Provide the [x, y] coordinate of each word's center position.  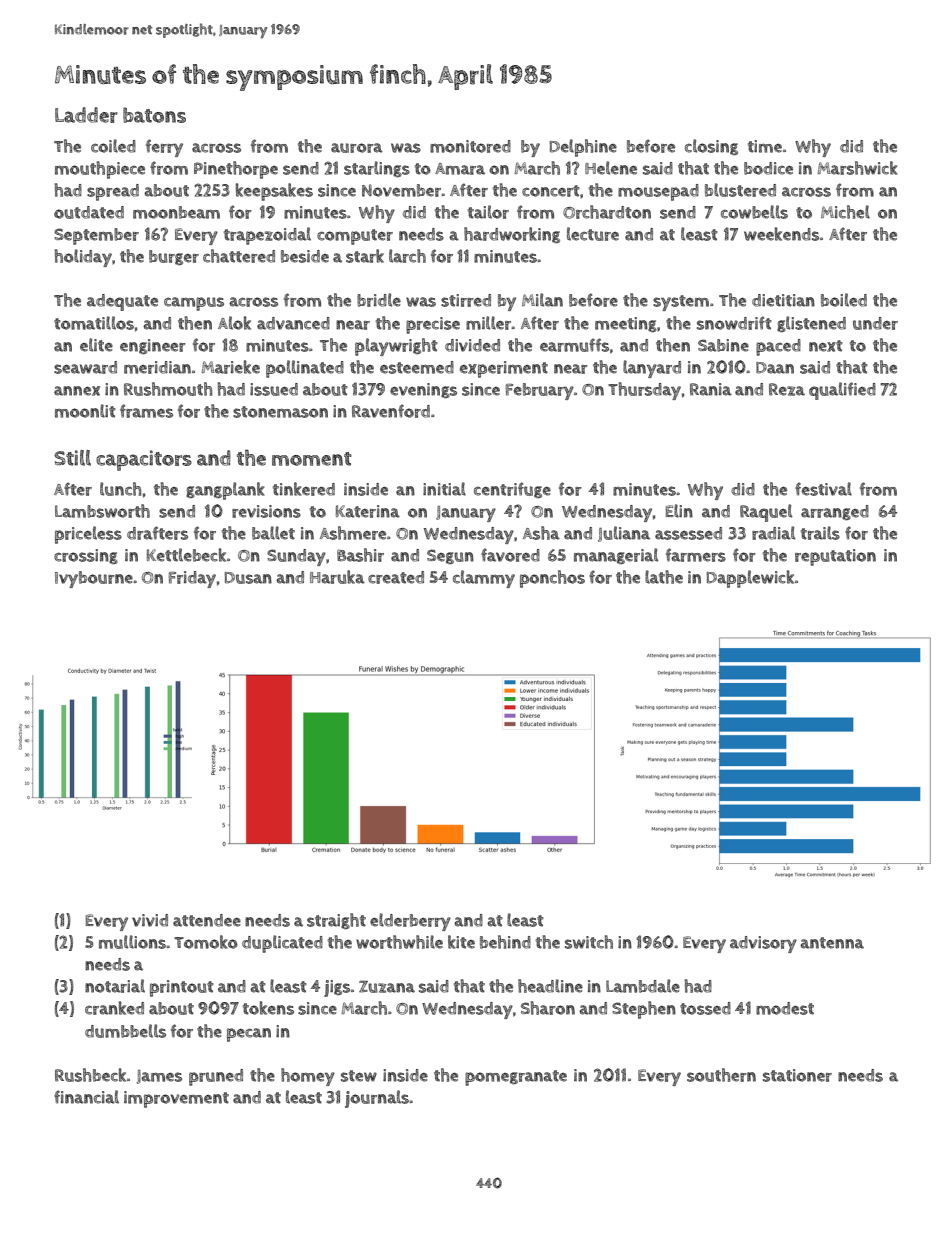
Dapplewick [750, 579]
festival [823, 489]
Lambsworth [102, 511]
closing [711, 147]
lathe [664, 577]
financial [86, 1097]
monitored [470, 146]
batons [154, 115]
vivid [150, 920]
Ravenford [391, 411]
